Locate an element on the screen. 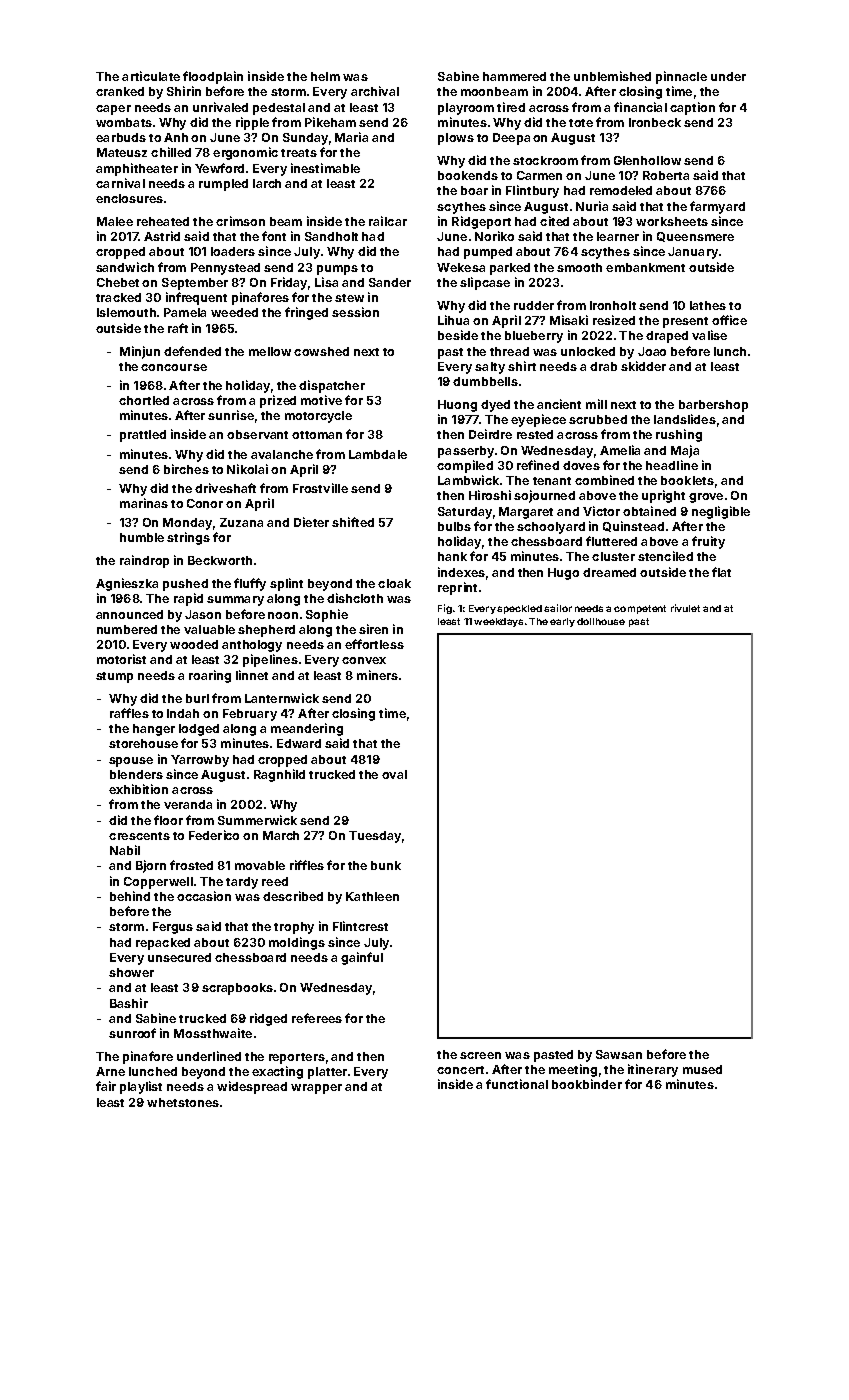 The image size is (849, 1400). floodplain is located at coordinates (213, 77).
